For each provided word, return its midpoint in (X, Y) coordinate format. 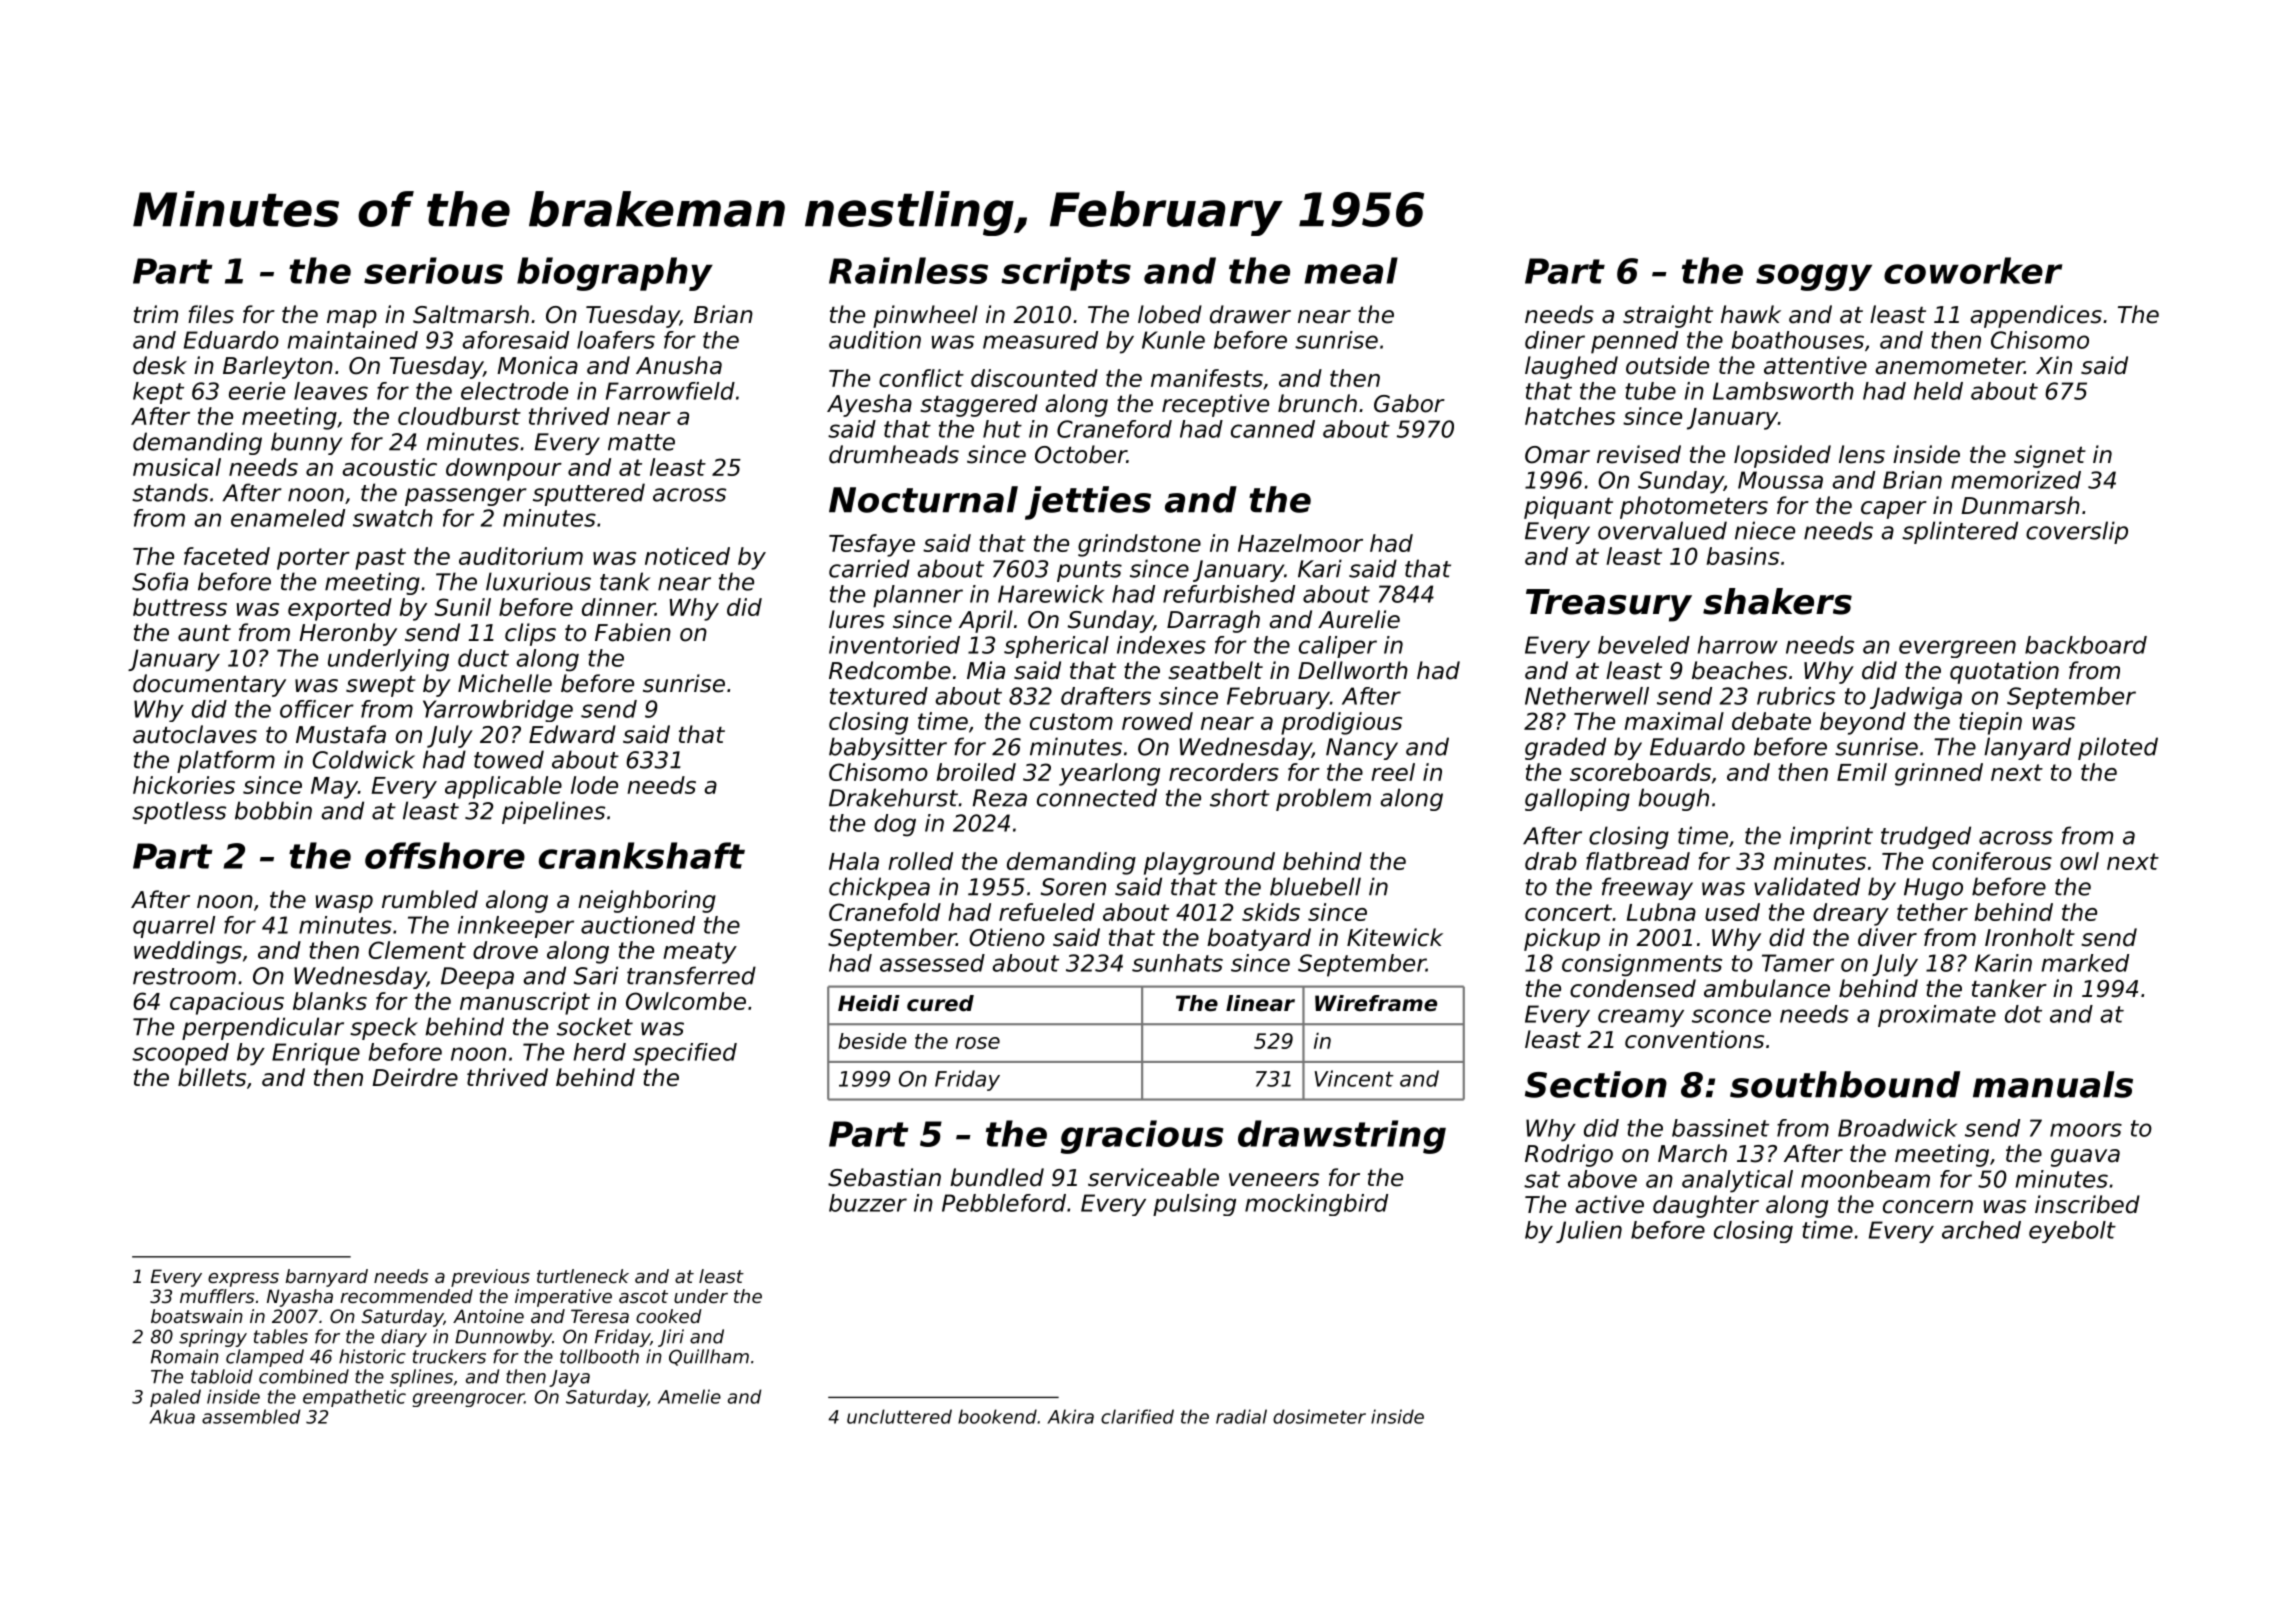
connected (1097, 797)
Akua (172, 1416)
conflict (921, 378)
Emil (1862, 772)
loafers (616, 340)
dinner (618, 607)
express (243, 1280)
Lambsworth (1783, 391)
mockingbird (1316, 1205)
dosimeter (1319, 1416)
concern (1928, 1207)
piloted (2118, 748)
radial (1241, 1416)
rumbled (430, 899)
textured (879, 696)
